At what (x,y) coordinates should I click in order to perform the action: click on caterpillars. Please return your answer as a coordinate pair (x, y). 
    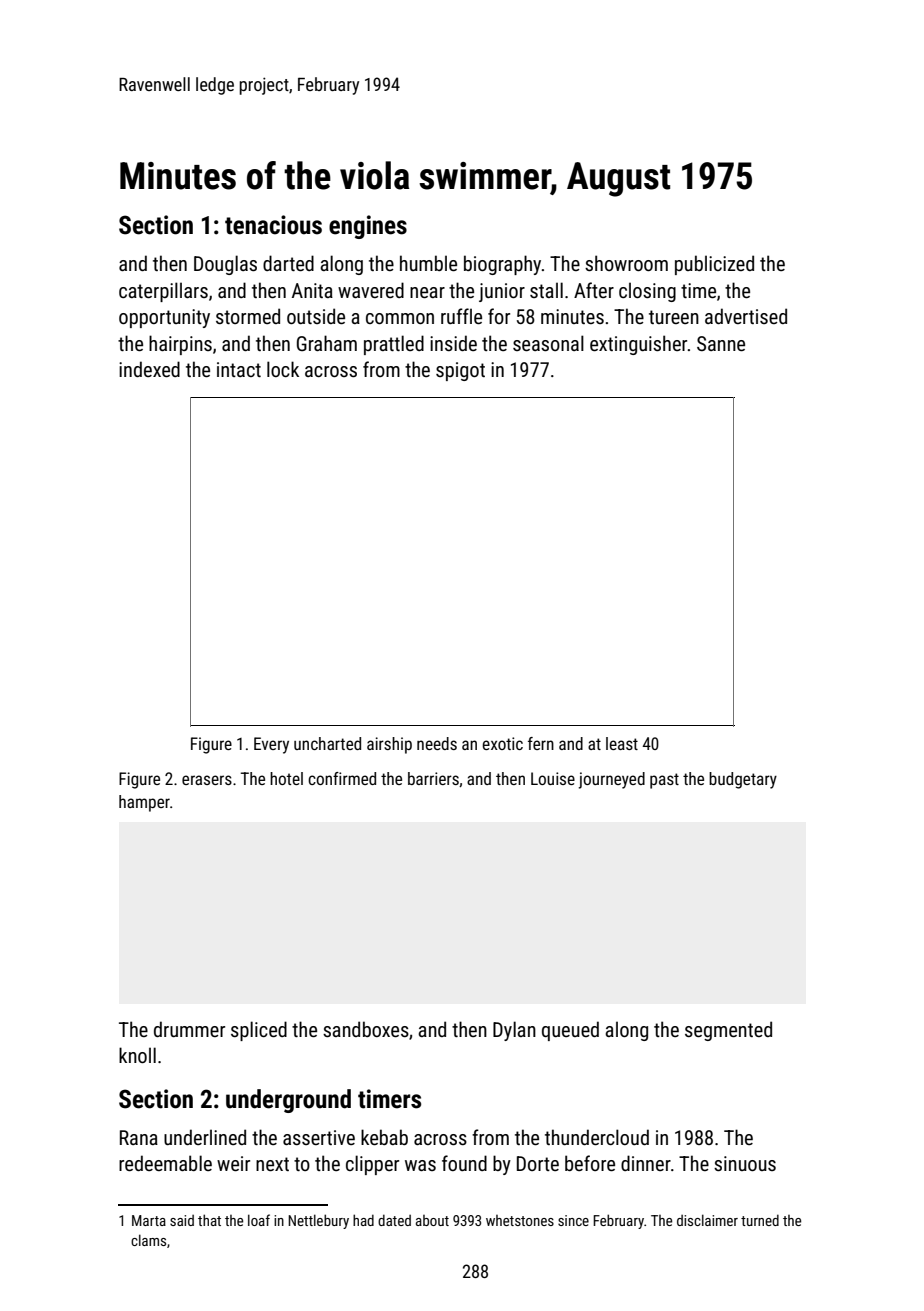
    Looking at the image, I should click on (163, 292).
